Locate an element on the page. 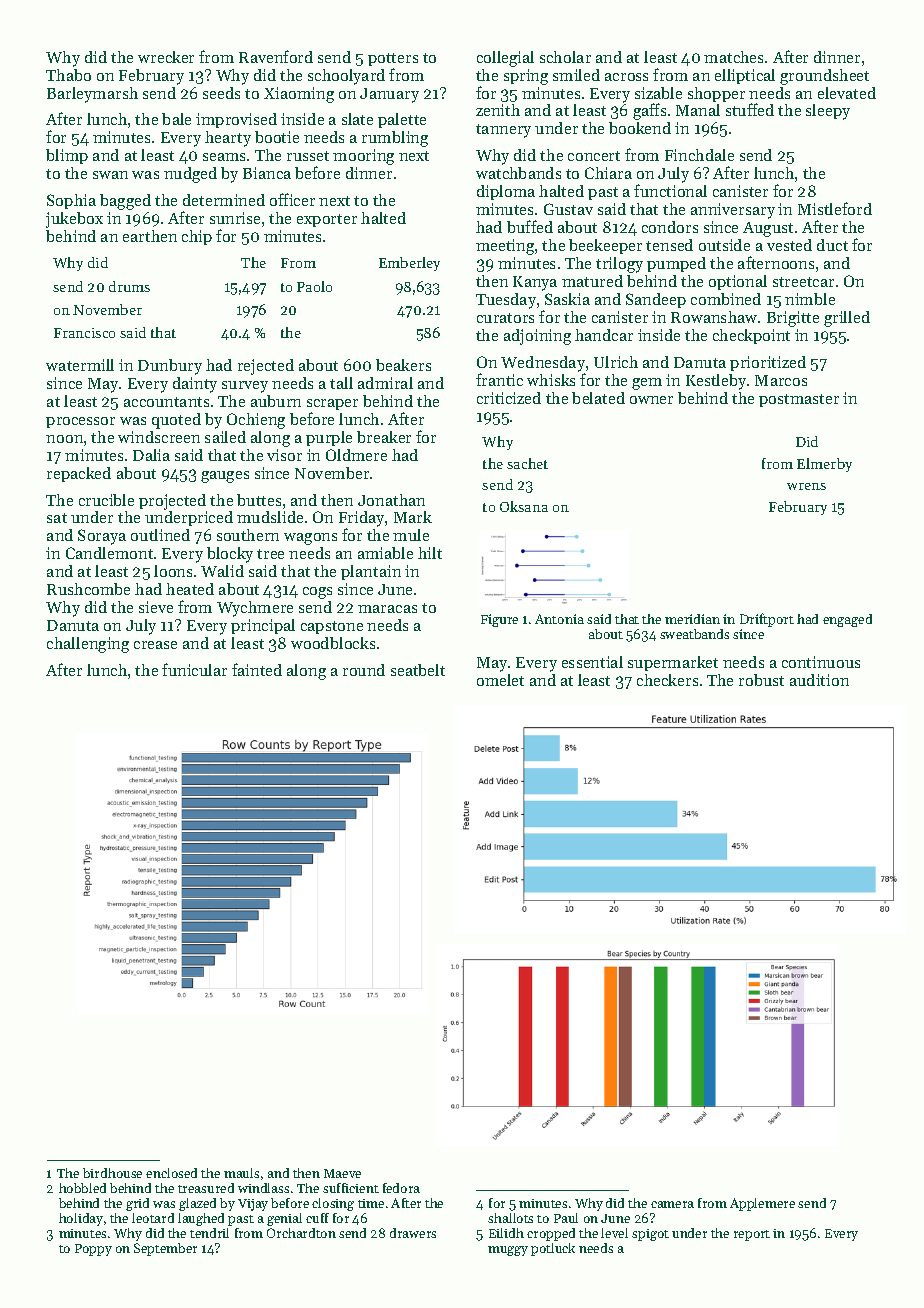 The image size is (924, 1308). repacked is located at coordinates (79, 474).
